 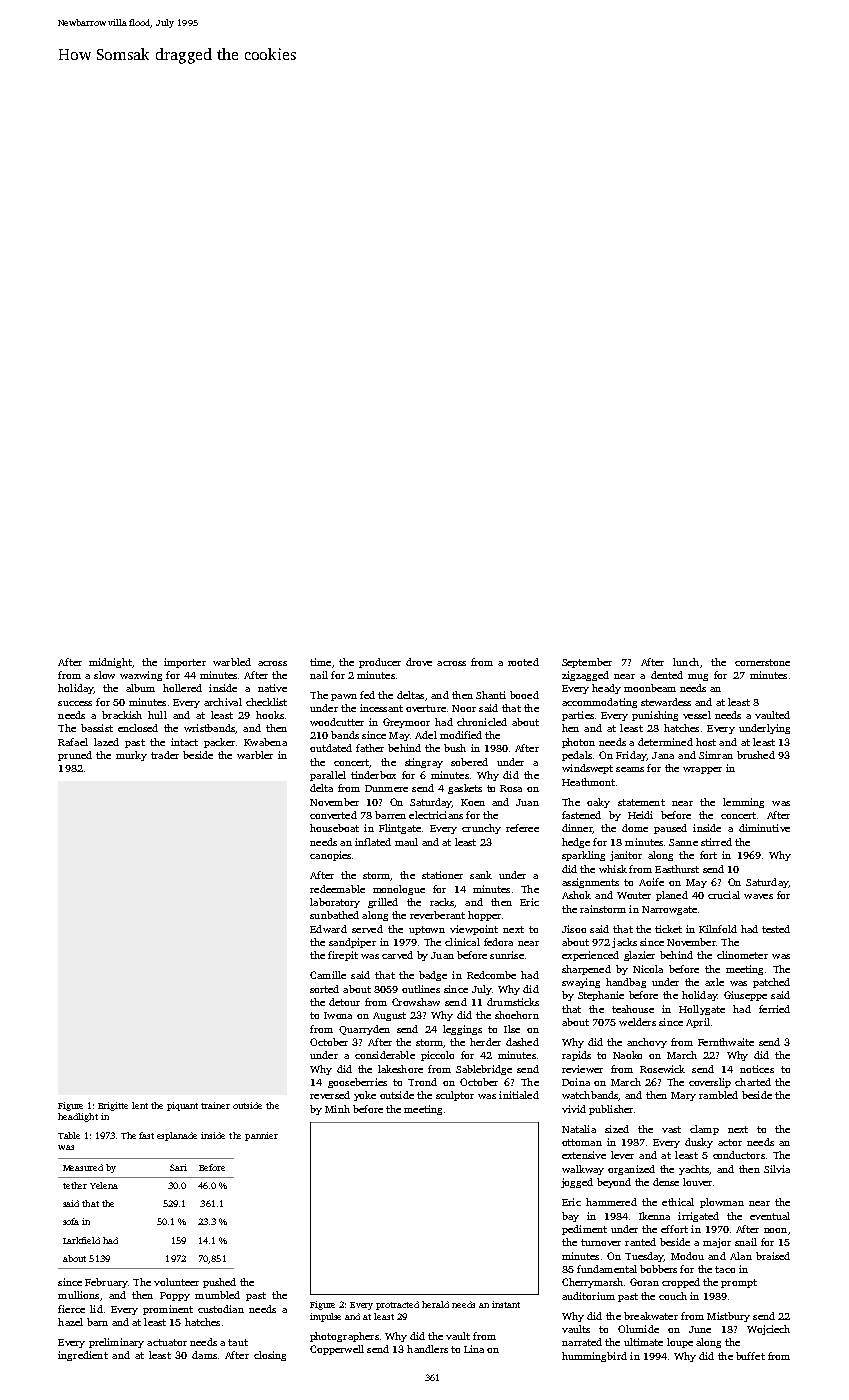 I want to click on piquant, so click(x=182, y=1106).
